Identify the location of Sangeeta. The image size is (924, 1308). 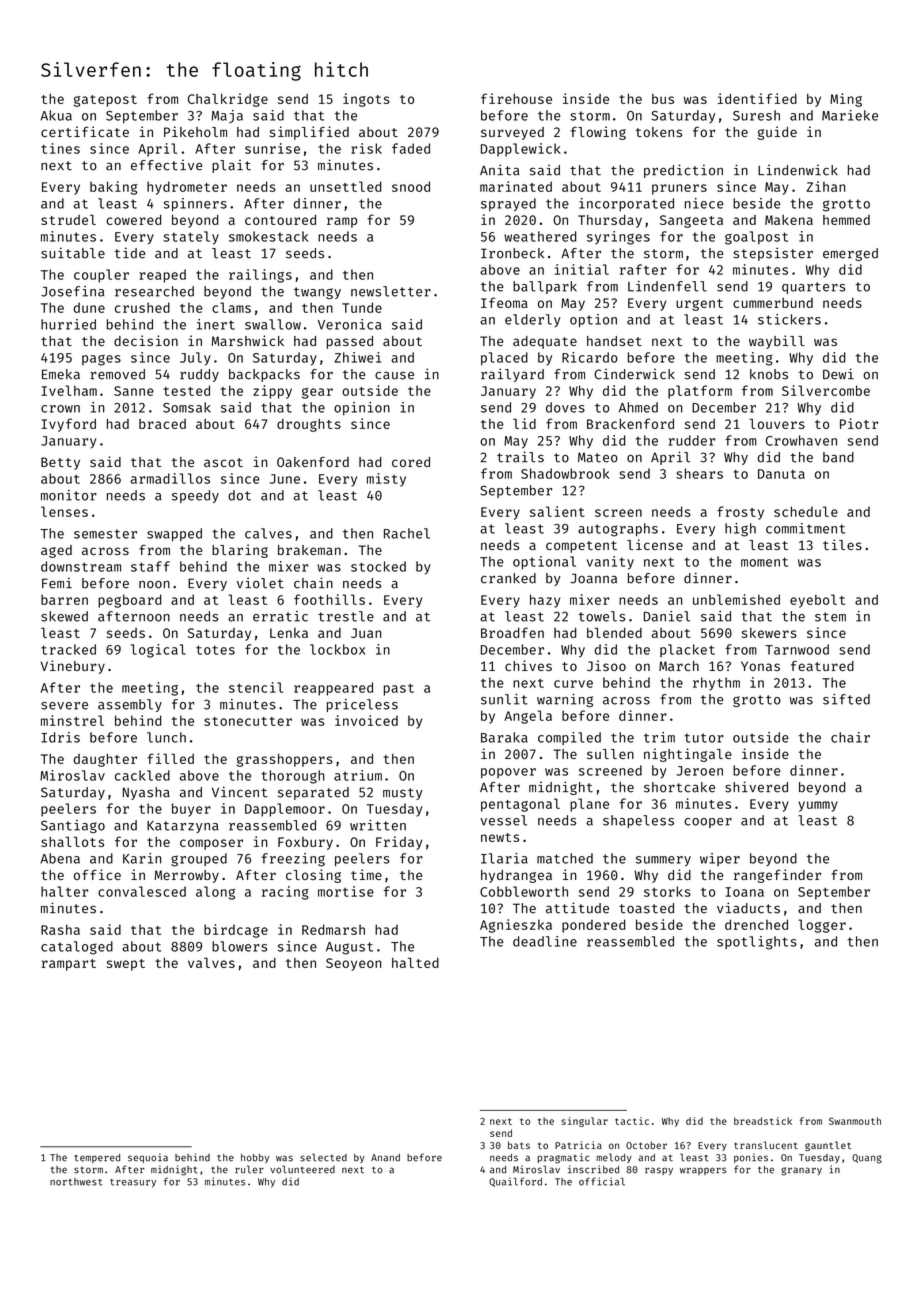
(691, 221).
